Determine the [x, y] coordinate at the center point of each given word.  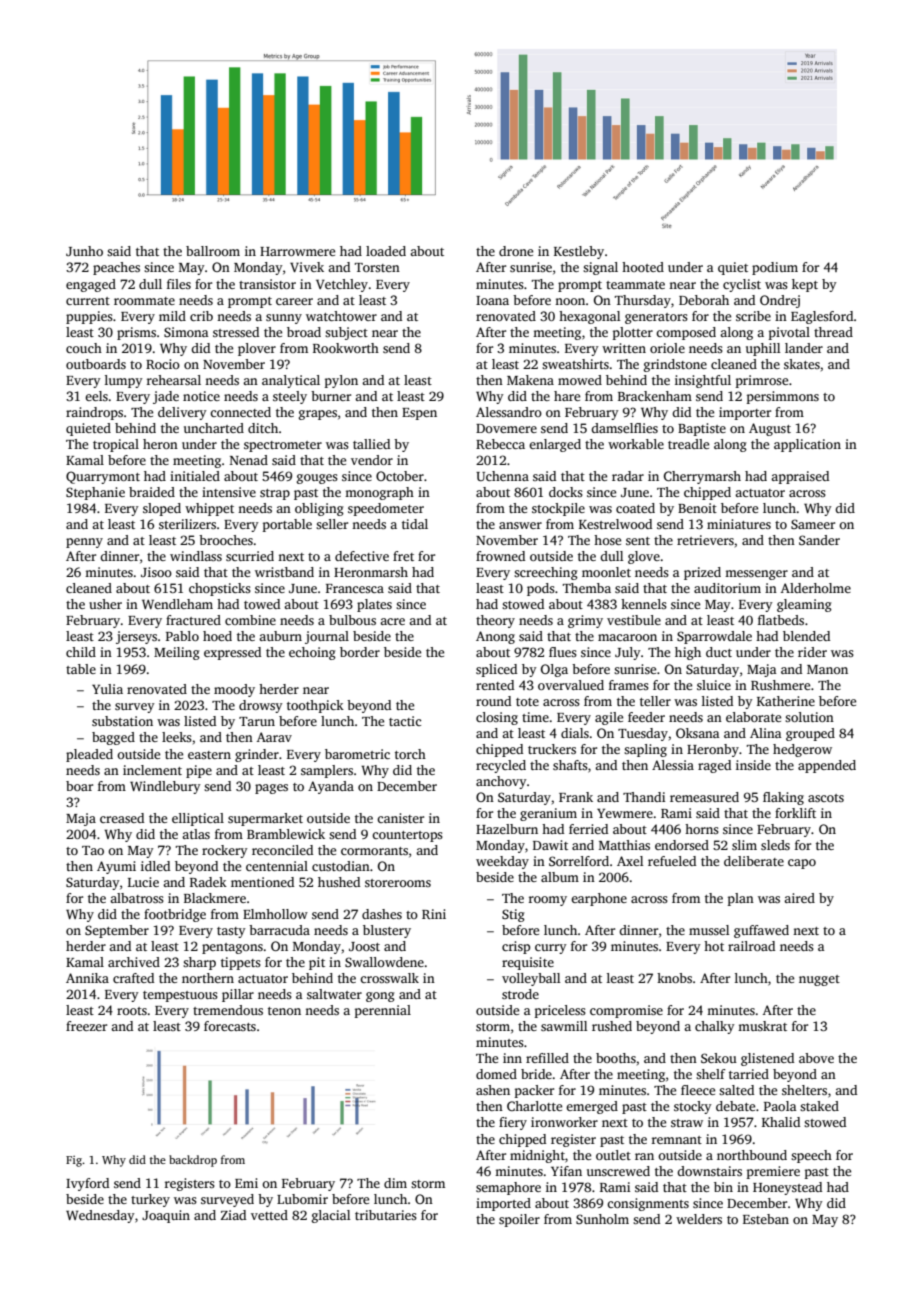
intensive [229, 492]
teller [655, 701]
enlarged [555, 445]
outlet [613, 1155]
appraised [800, 477]
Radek [208, 882]
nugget [819, 980]
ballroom [213, 251]
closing [497, 718]
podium [775, 268]
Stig [513, 915]
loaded [386, 251]
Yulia [107, 689]
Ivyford [87, 1184]
